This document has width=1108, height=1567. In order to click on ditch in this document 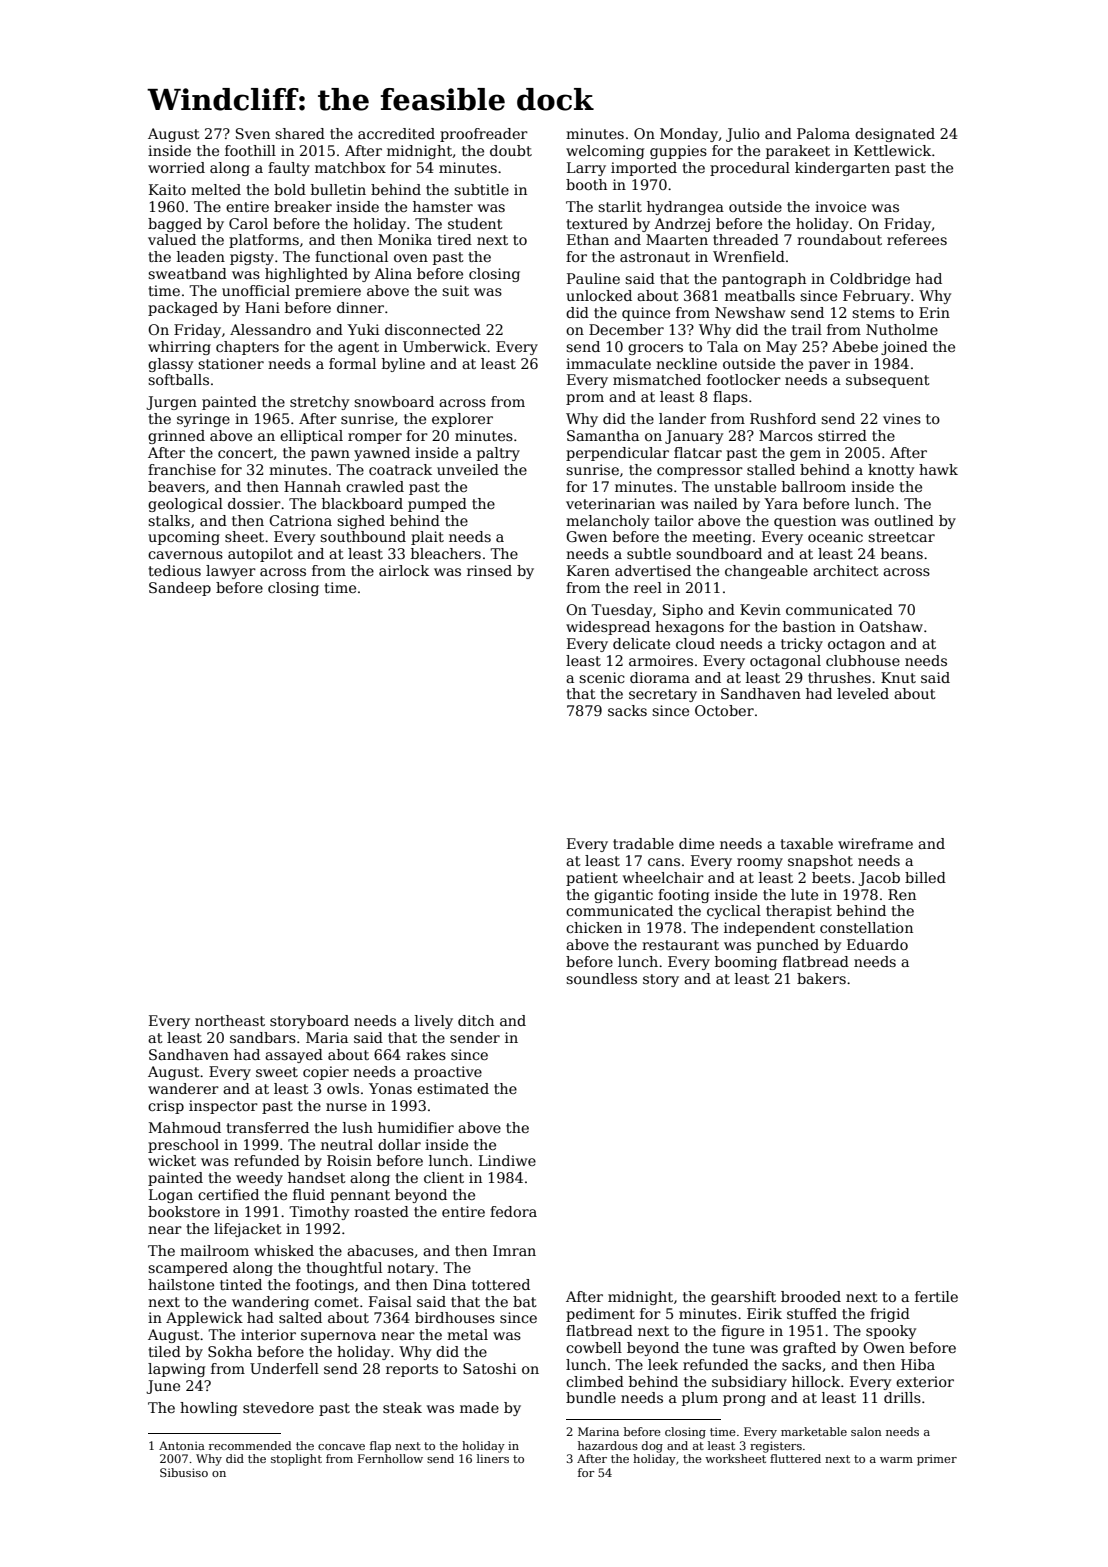, I will do `click(476, 1020)`.
